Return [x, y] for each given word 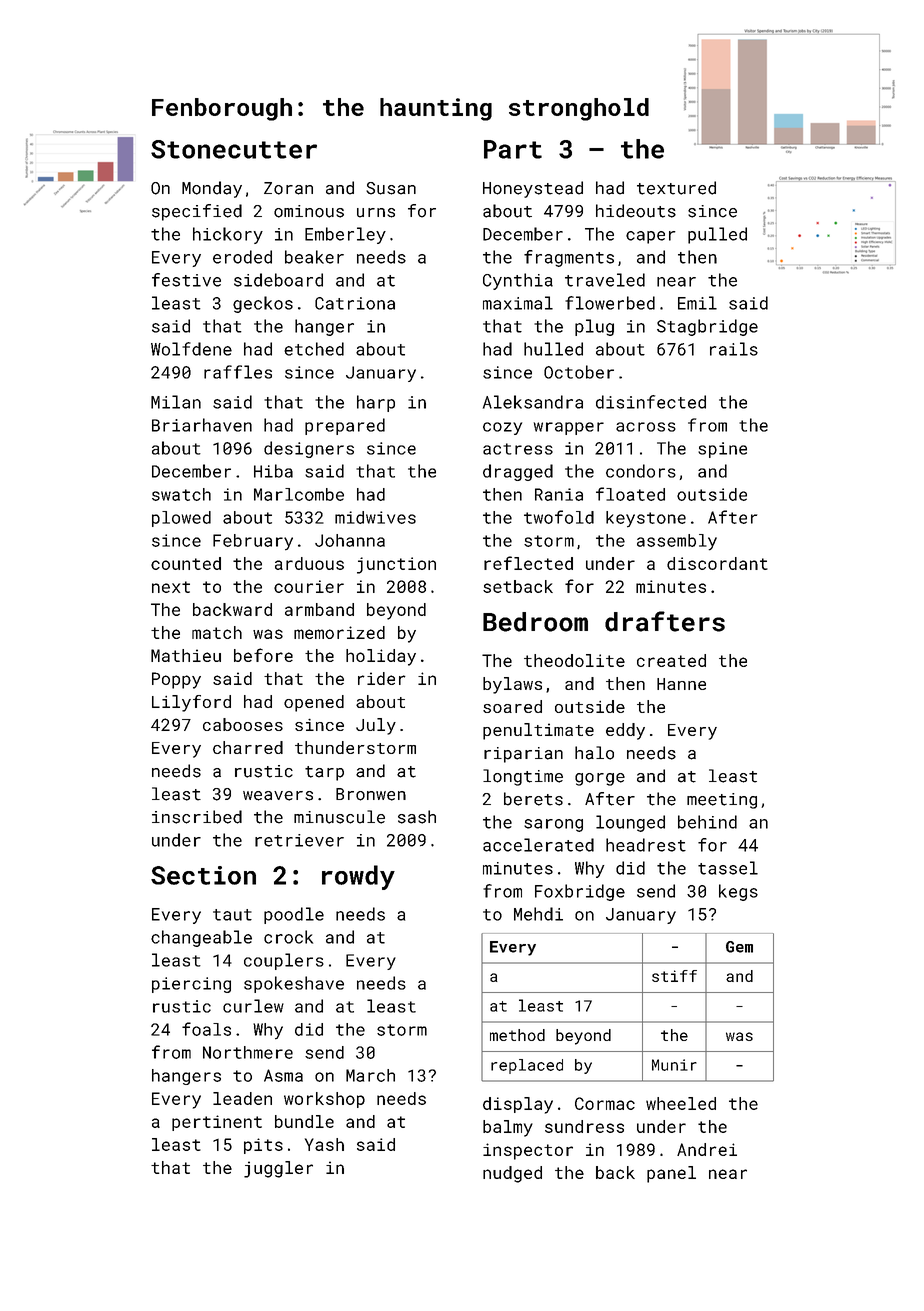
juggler [278, 1169]
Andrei [707, 1149]
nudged [512, 1174]
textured [676, 188]
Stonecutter [234, 149]
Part [513, 149]
